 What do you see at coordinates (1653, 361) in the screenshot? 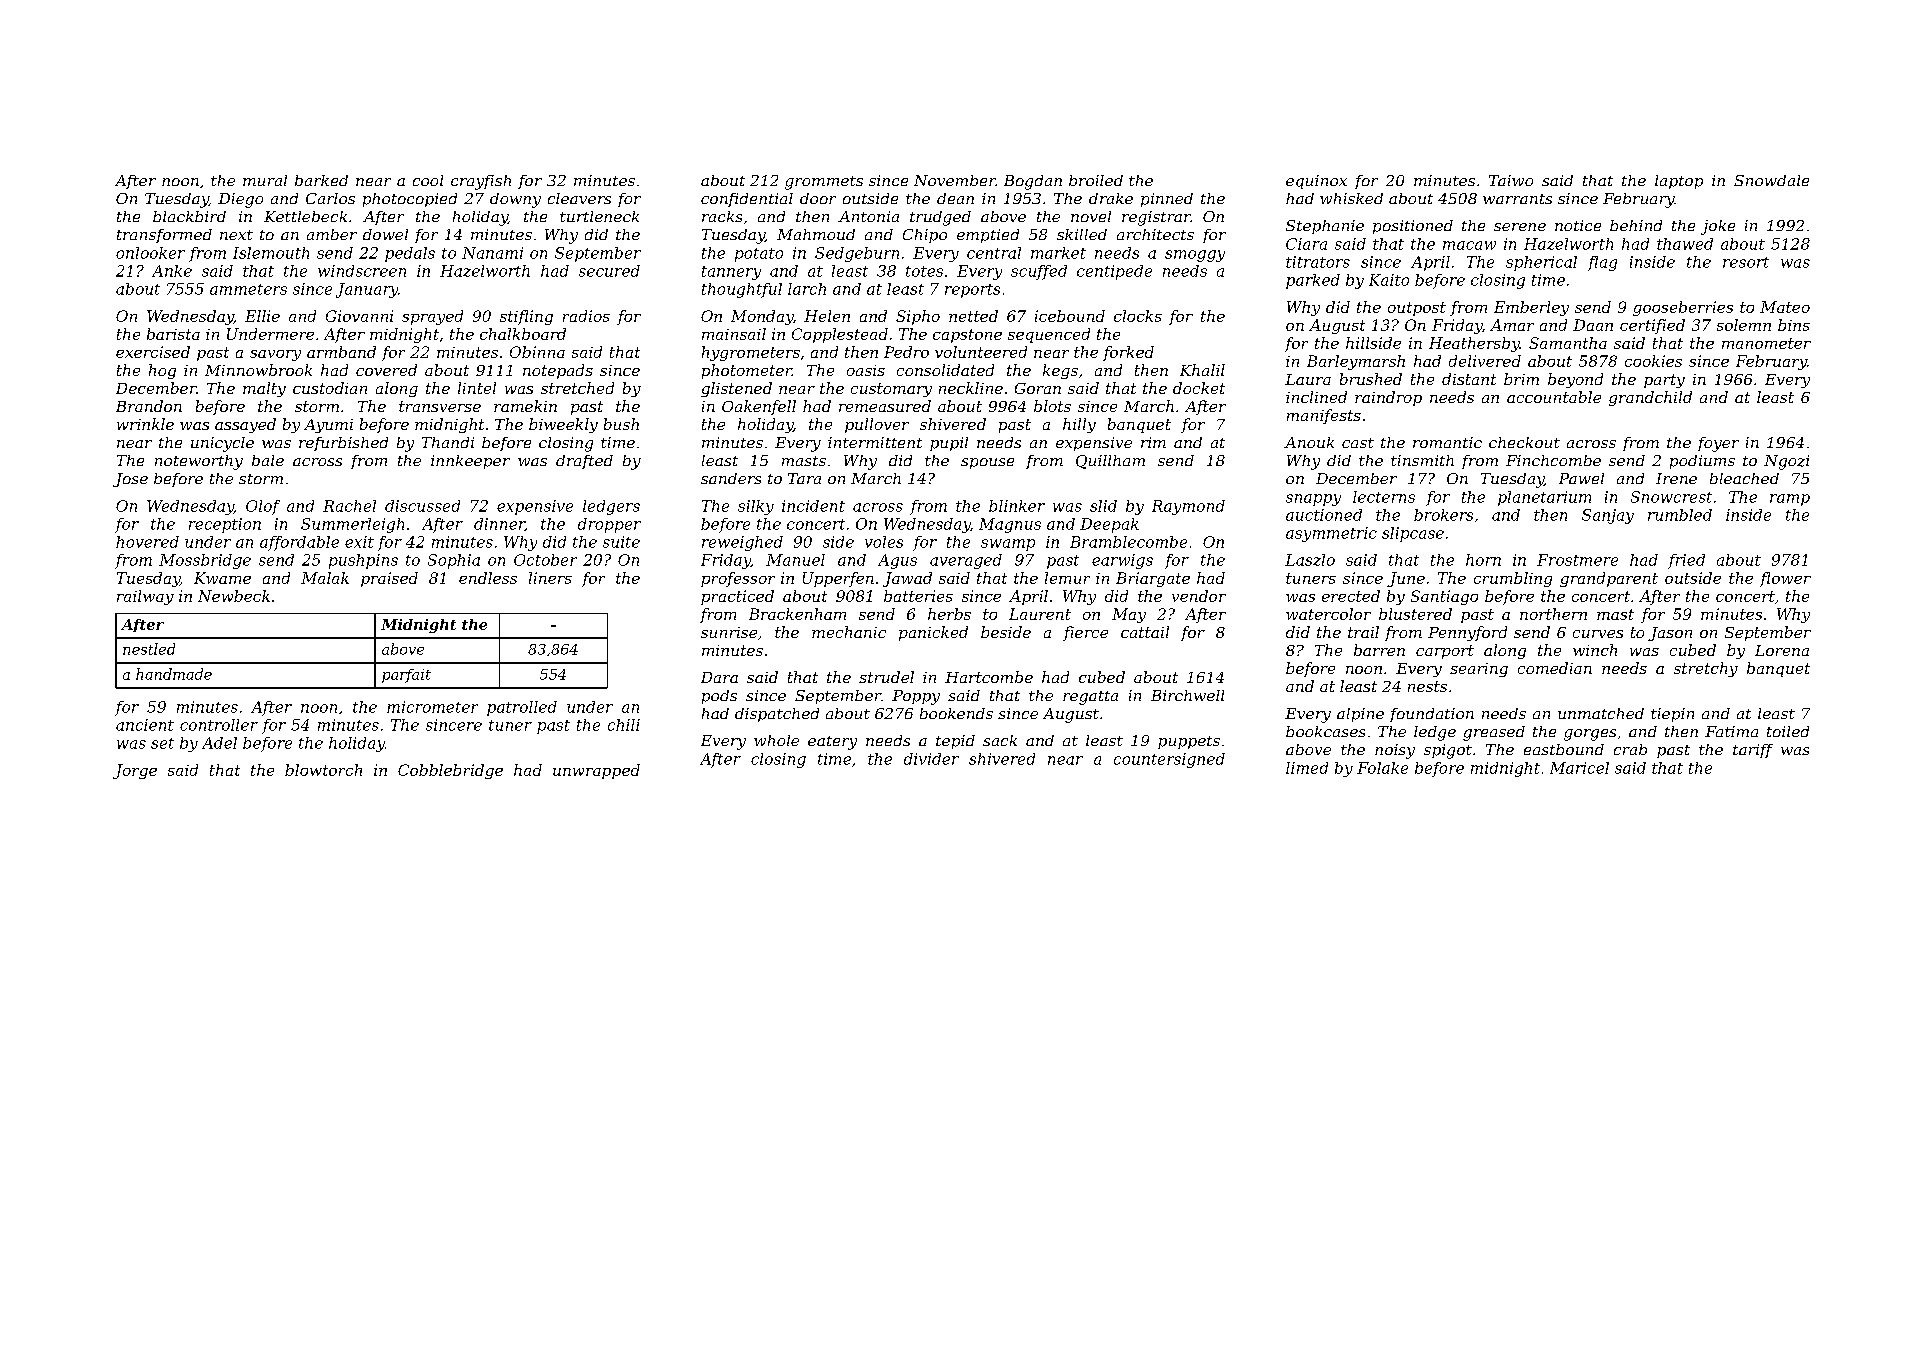
I see `cookies` at bounding box center [1653, 361].
